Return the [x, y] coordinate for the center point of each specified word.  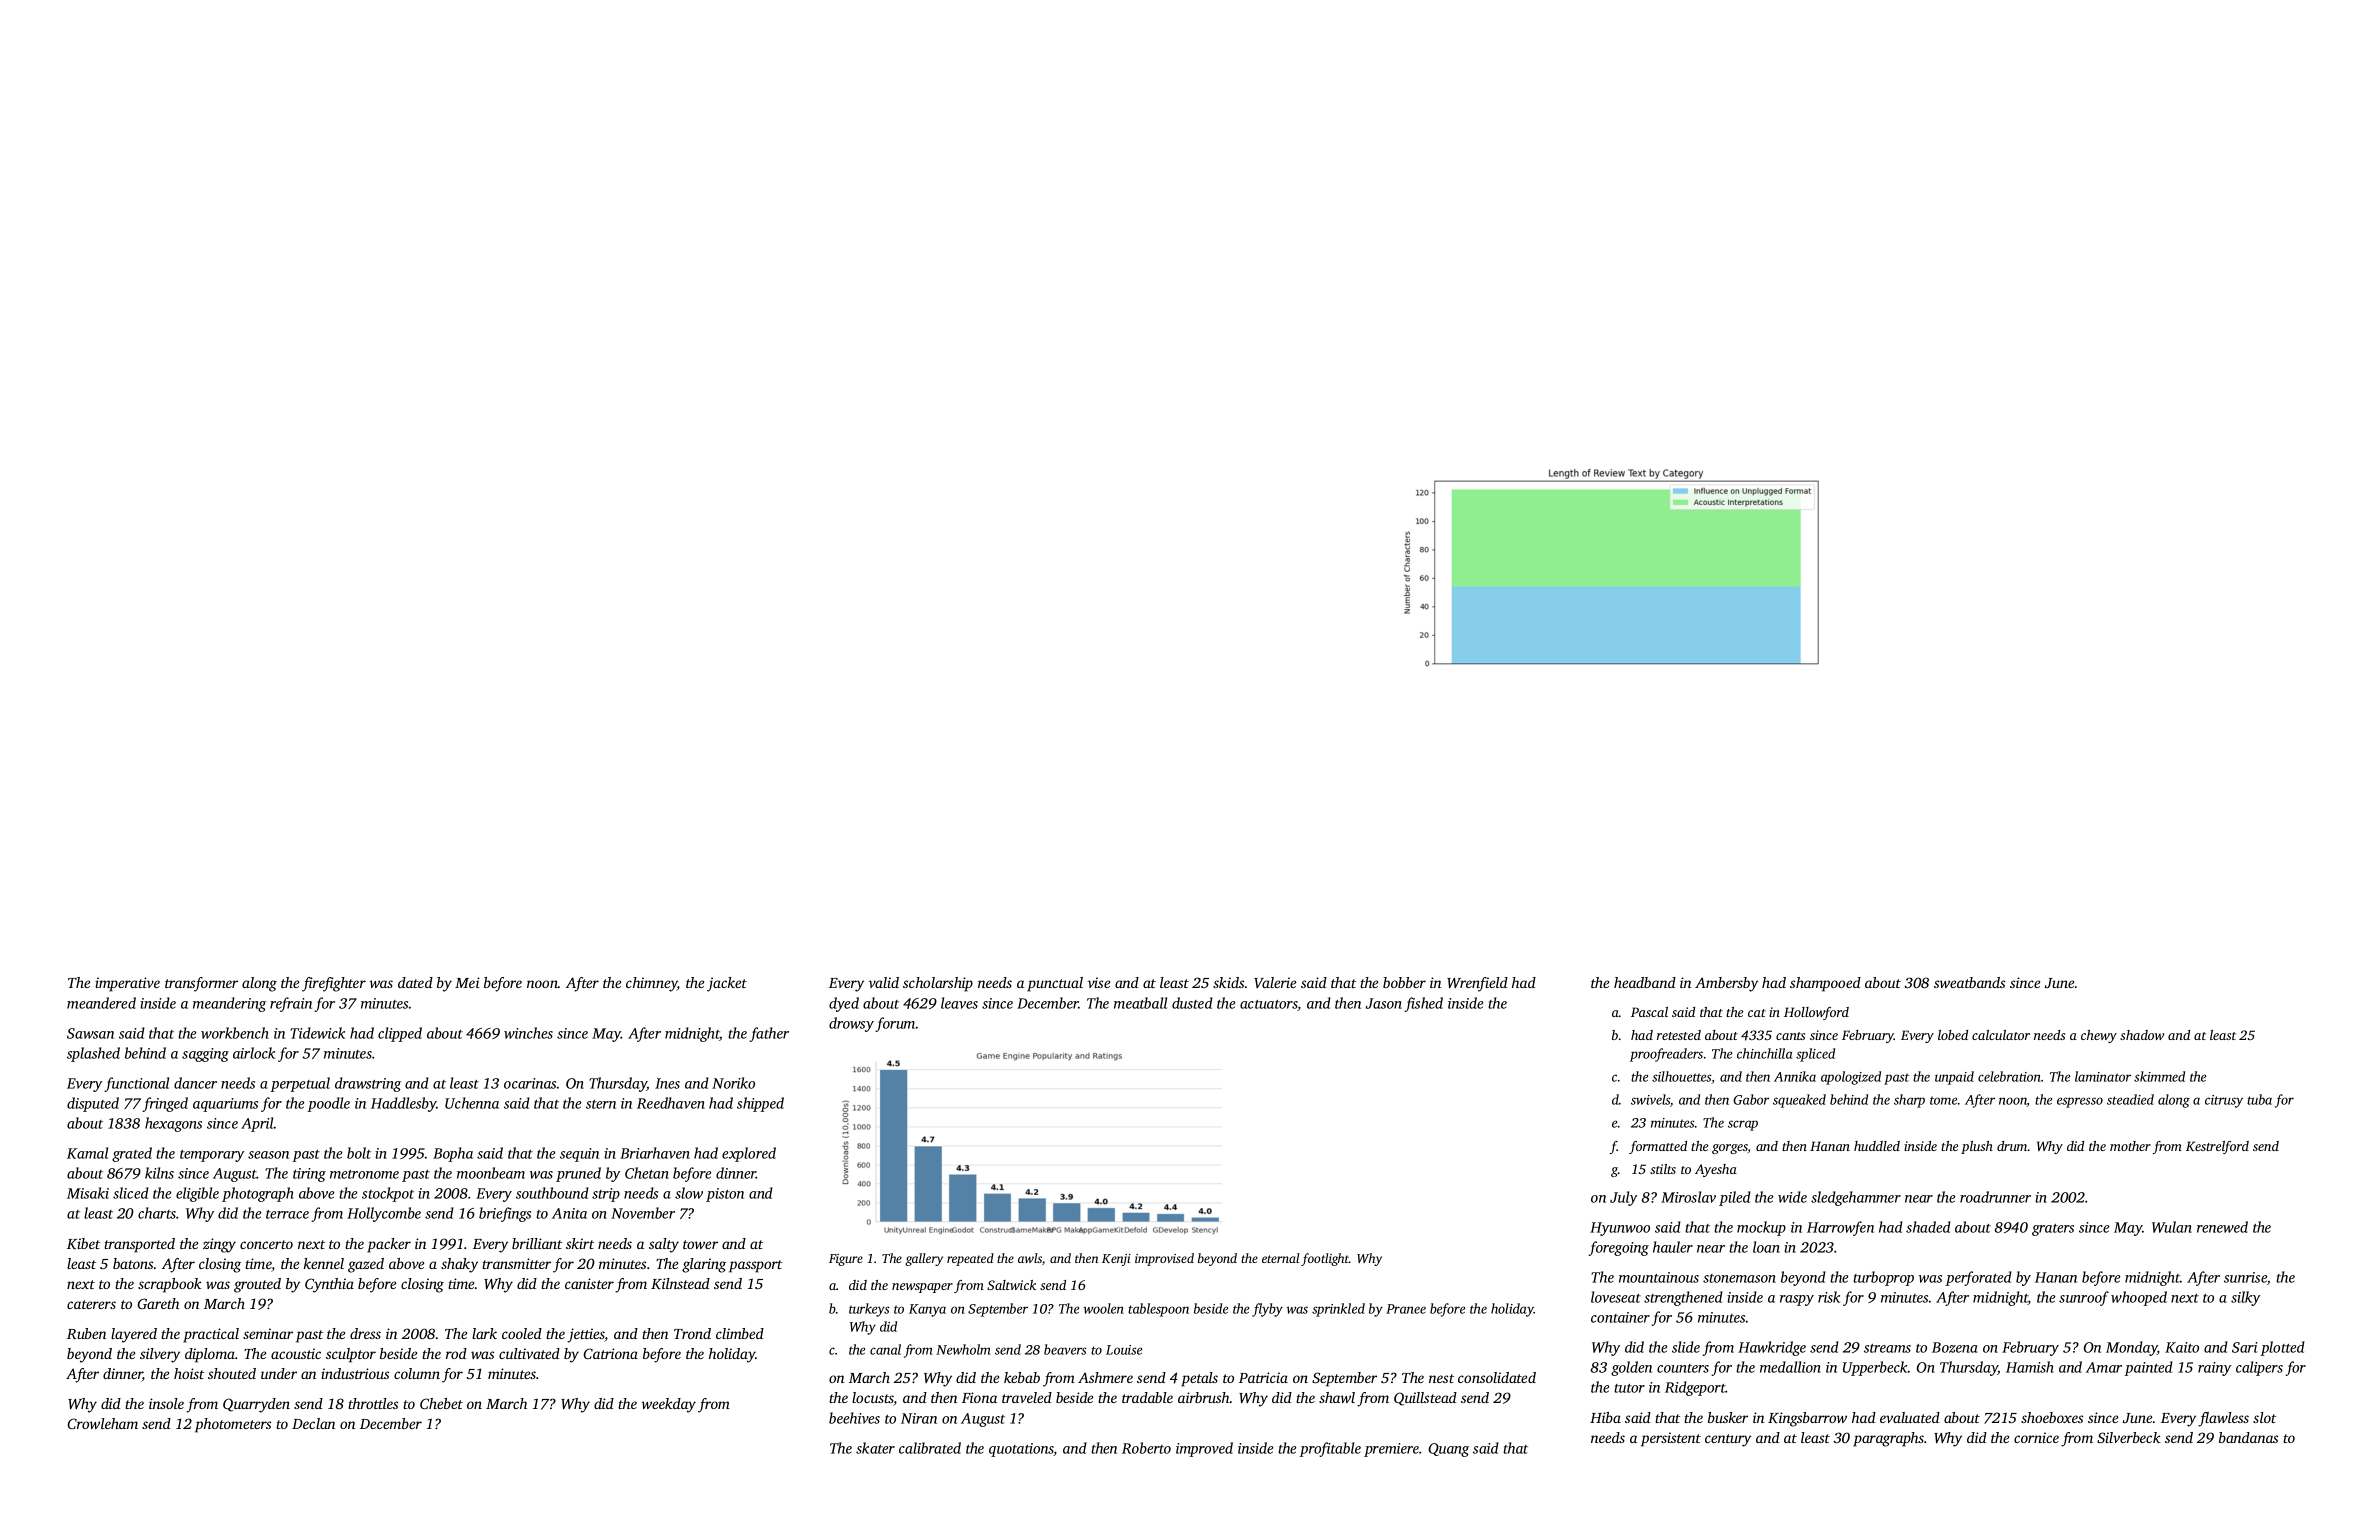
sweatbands [1969, 982]
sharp [1909, 1101]
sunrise [2245, 1277]
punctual [1055, 984]
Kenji [1116, 1260]
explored [749, 1154]
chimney [652, 984]
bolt [359, 1153]
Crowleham [103, 1423]
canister [589, 1283]
